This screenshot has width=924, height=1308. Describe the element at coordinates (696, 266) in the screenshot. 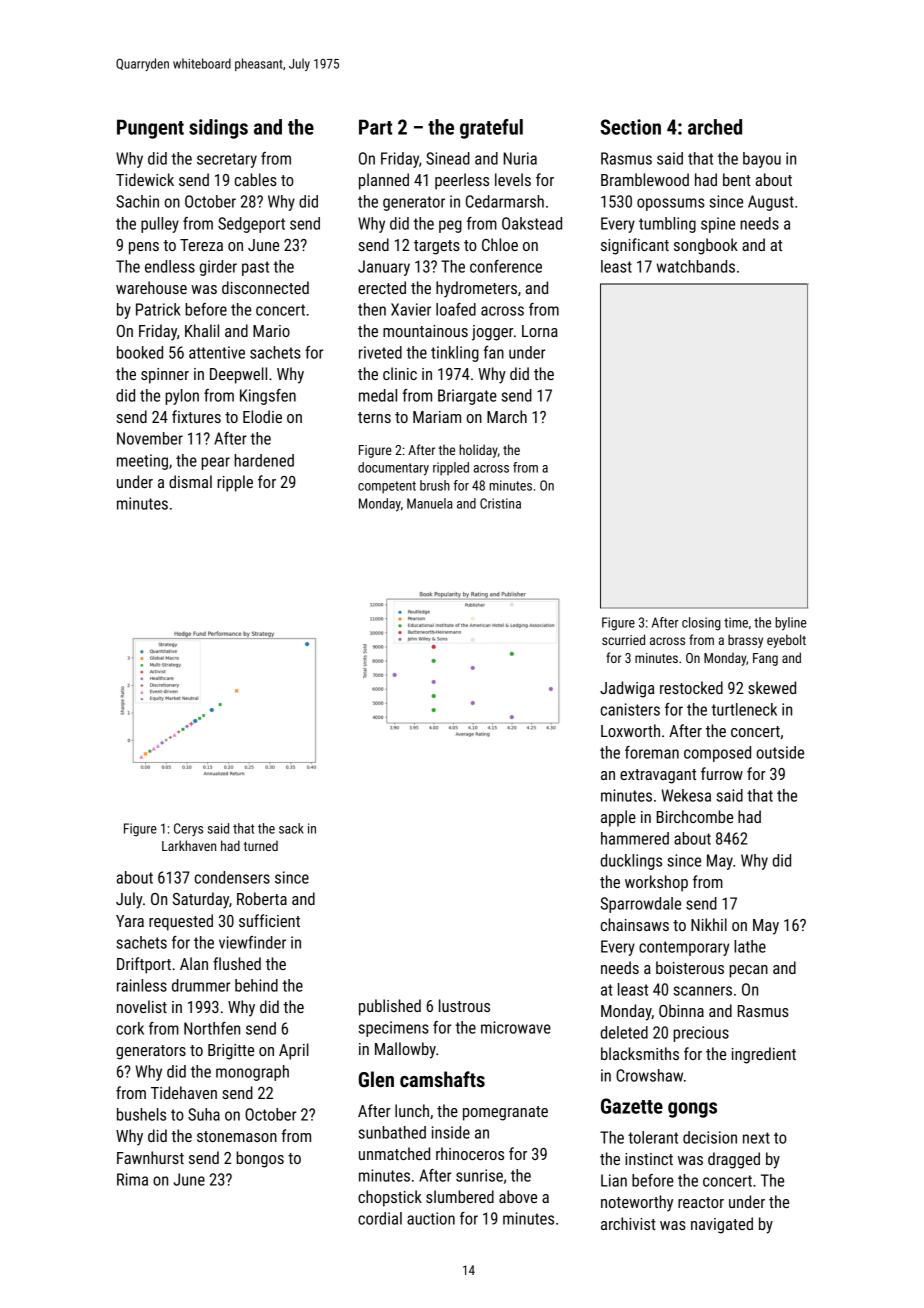

I see `watchbands` at that location.
